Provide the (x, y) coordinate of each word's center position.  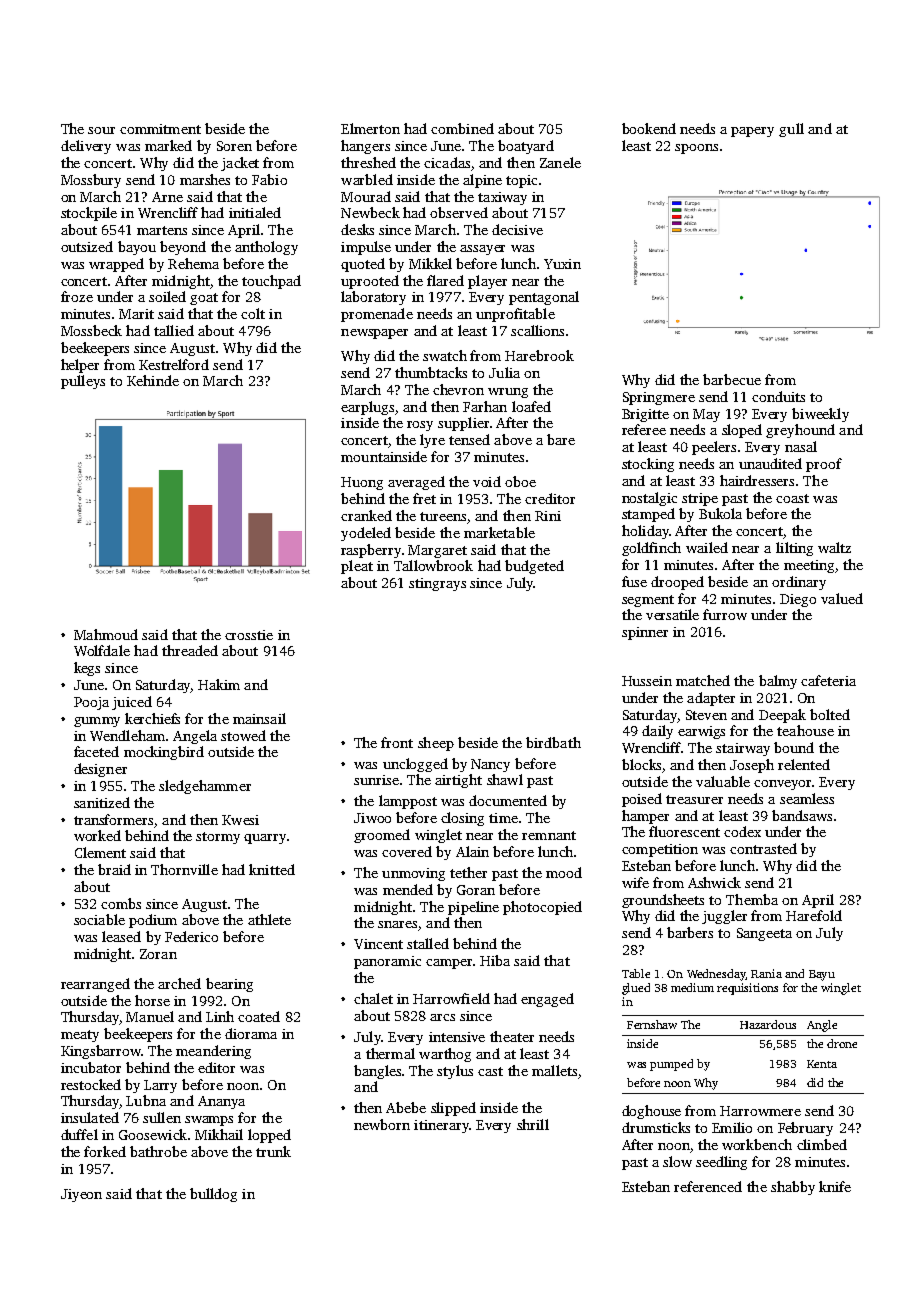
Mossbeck (91, 330)
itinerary (441, 1126)
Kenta (822, 1064)
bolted (830, 714)
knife (835, 1186)
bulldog (213, 1195)
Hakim (219, 684)
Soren (234, 146)
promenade (377, 315)
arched (179, 983)
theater (512, 1036)
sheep (436, 744)
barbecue (732, 379)
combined (462, 128)
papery (752, 132)
